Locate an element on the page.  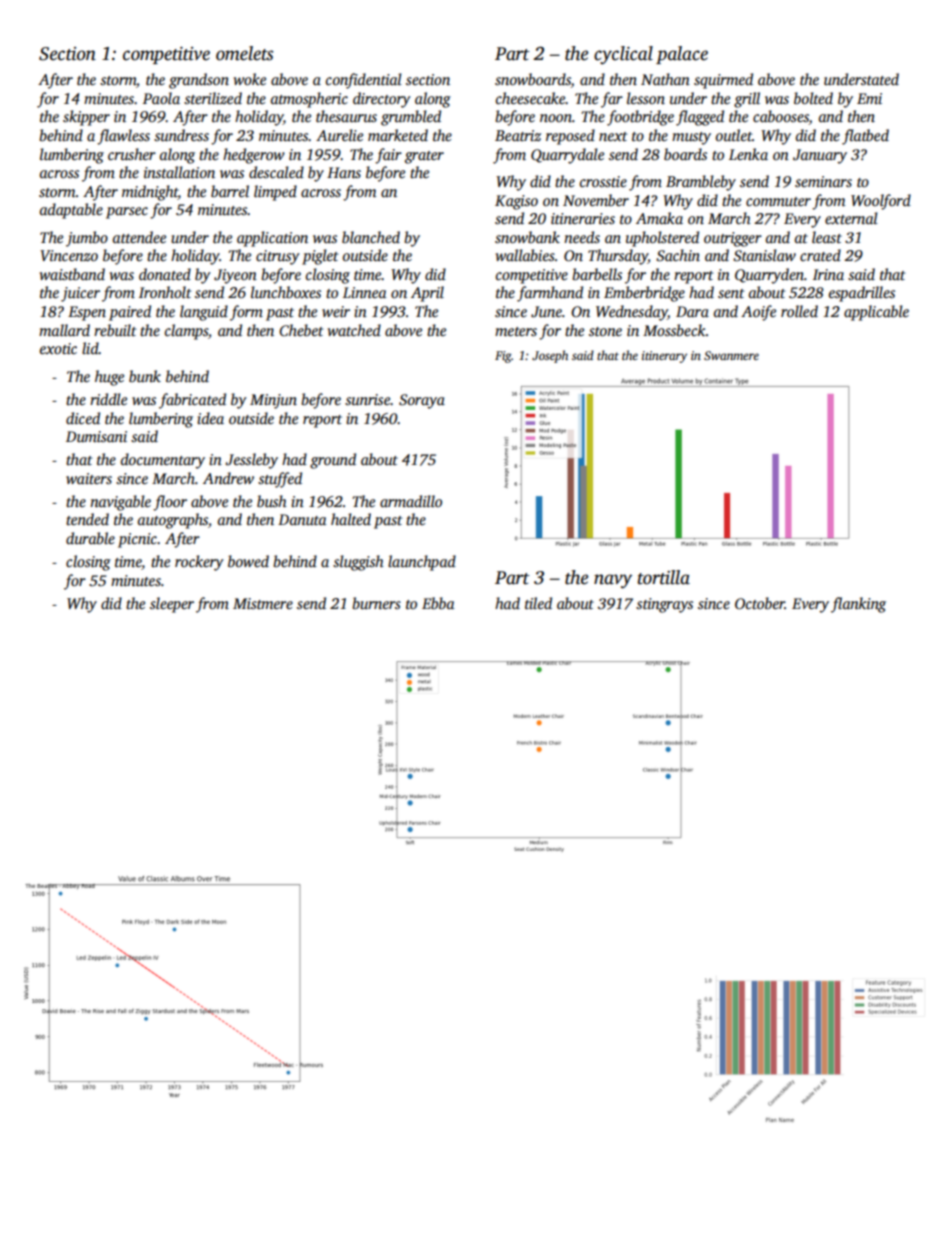
grandson is located at coordinates (199, 81).
